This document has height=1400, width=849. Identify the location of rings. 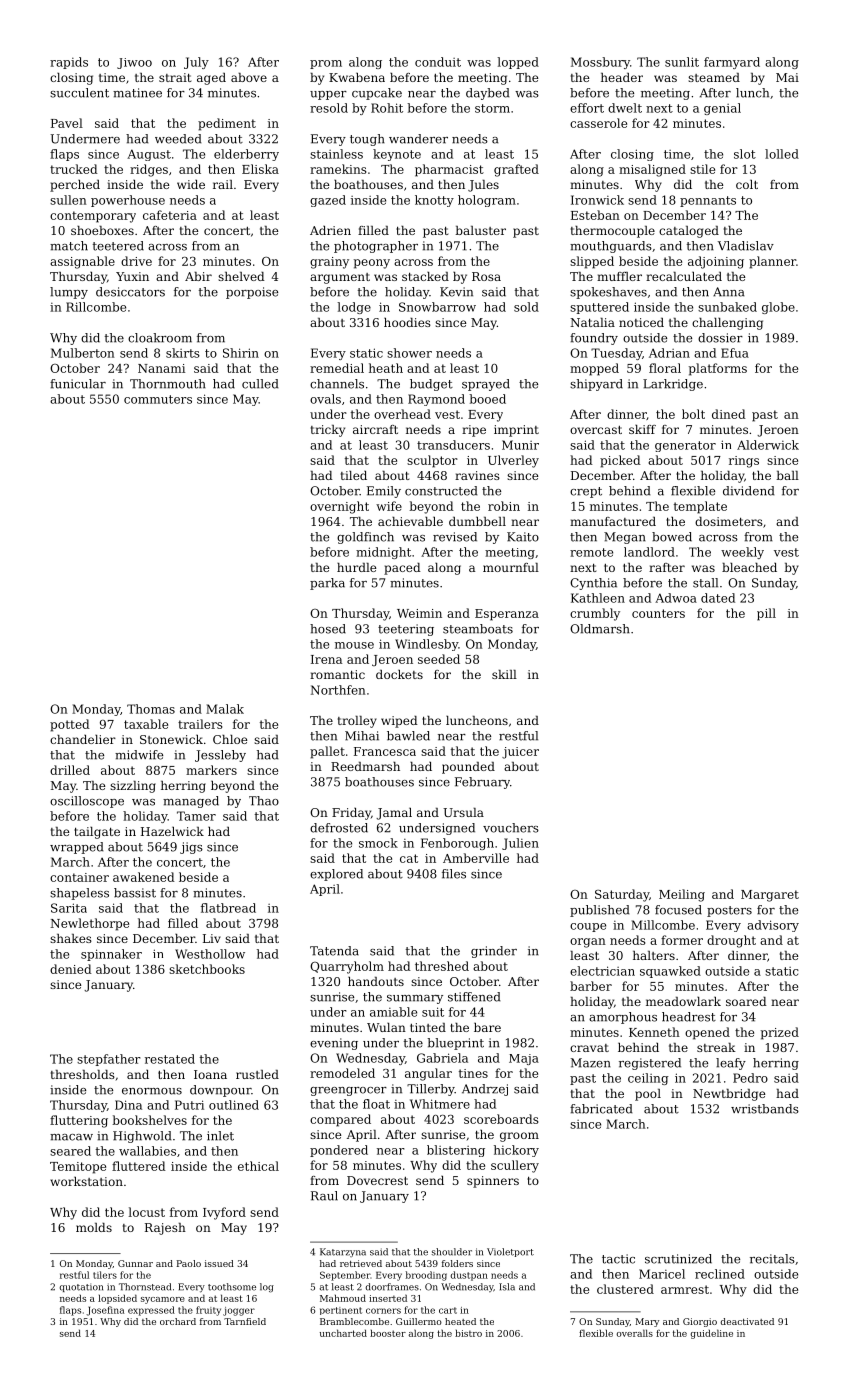
(744, 462).
